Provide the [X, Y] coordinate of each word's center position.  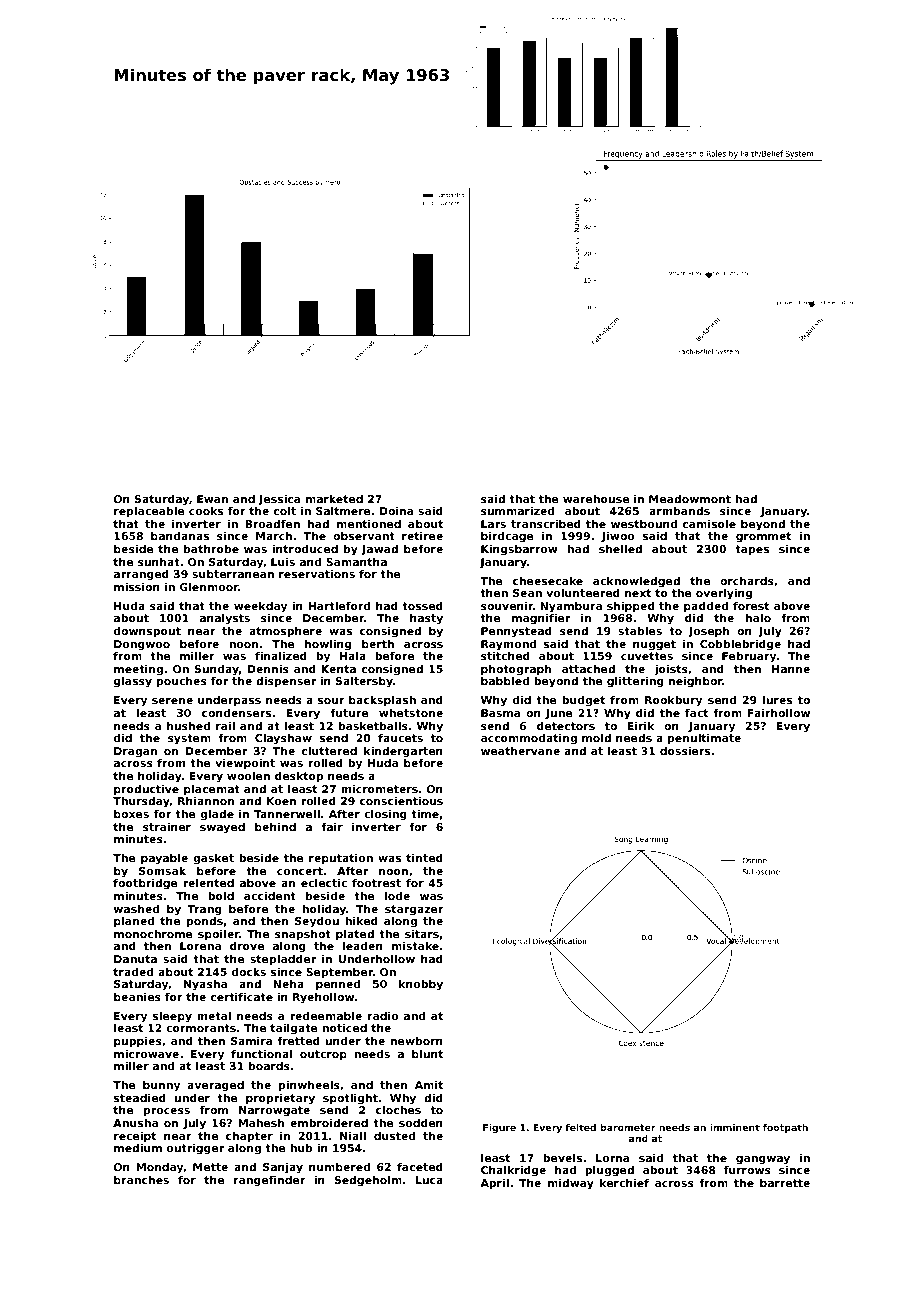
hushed [188, 725]
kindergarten [403, 752]
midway [571, 1184]
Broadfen [272, 523]
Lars [493, 524]
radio [383, 1015]
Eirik [641, 725]
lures [777, 699]
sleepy [172, 1017]
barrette [785, 1182]
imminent [735, 1127]
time [425, 813]
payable [164, 859]
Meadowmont [690, 498]
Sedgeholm [368, 1181]
